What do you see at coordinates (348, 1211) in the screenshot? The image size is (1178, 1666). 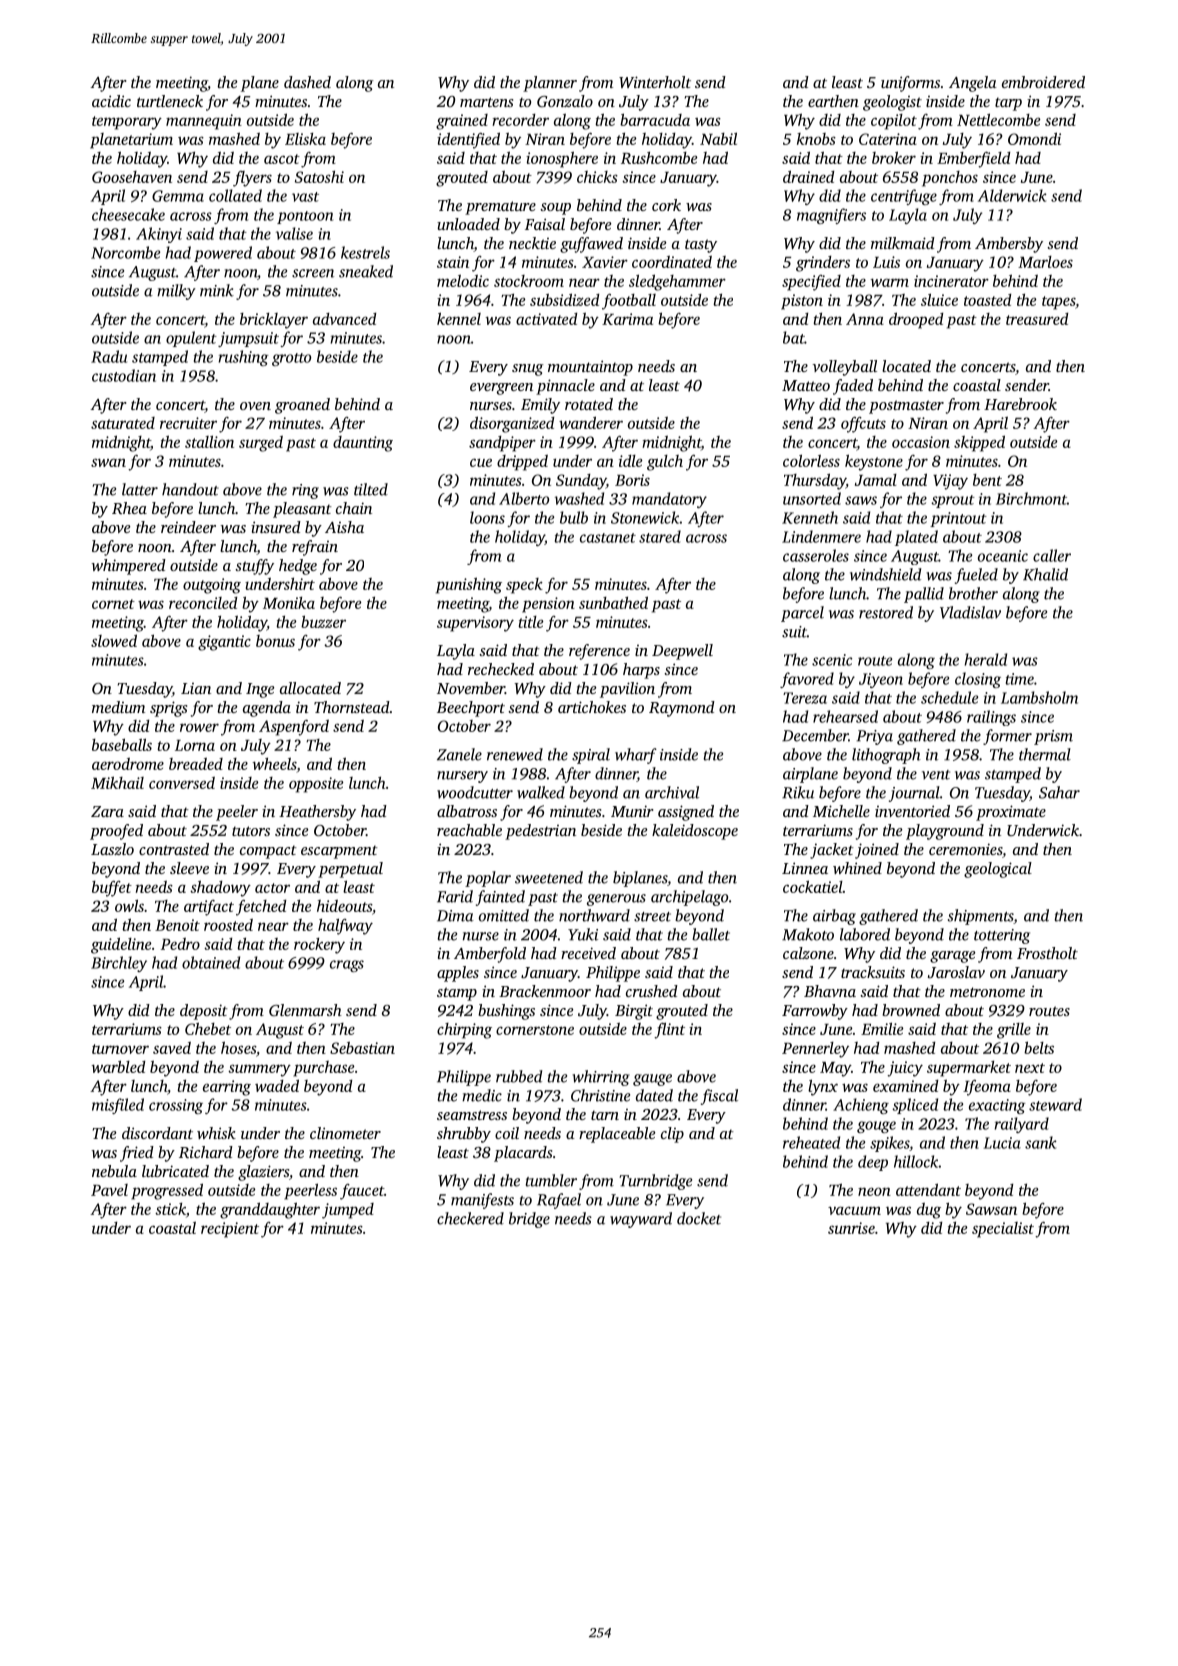 I see `jumped` at bounding box center [348, 1211].
